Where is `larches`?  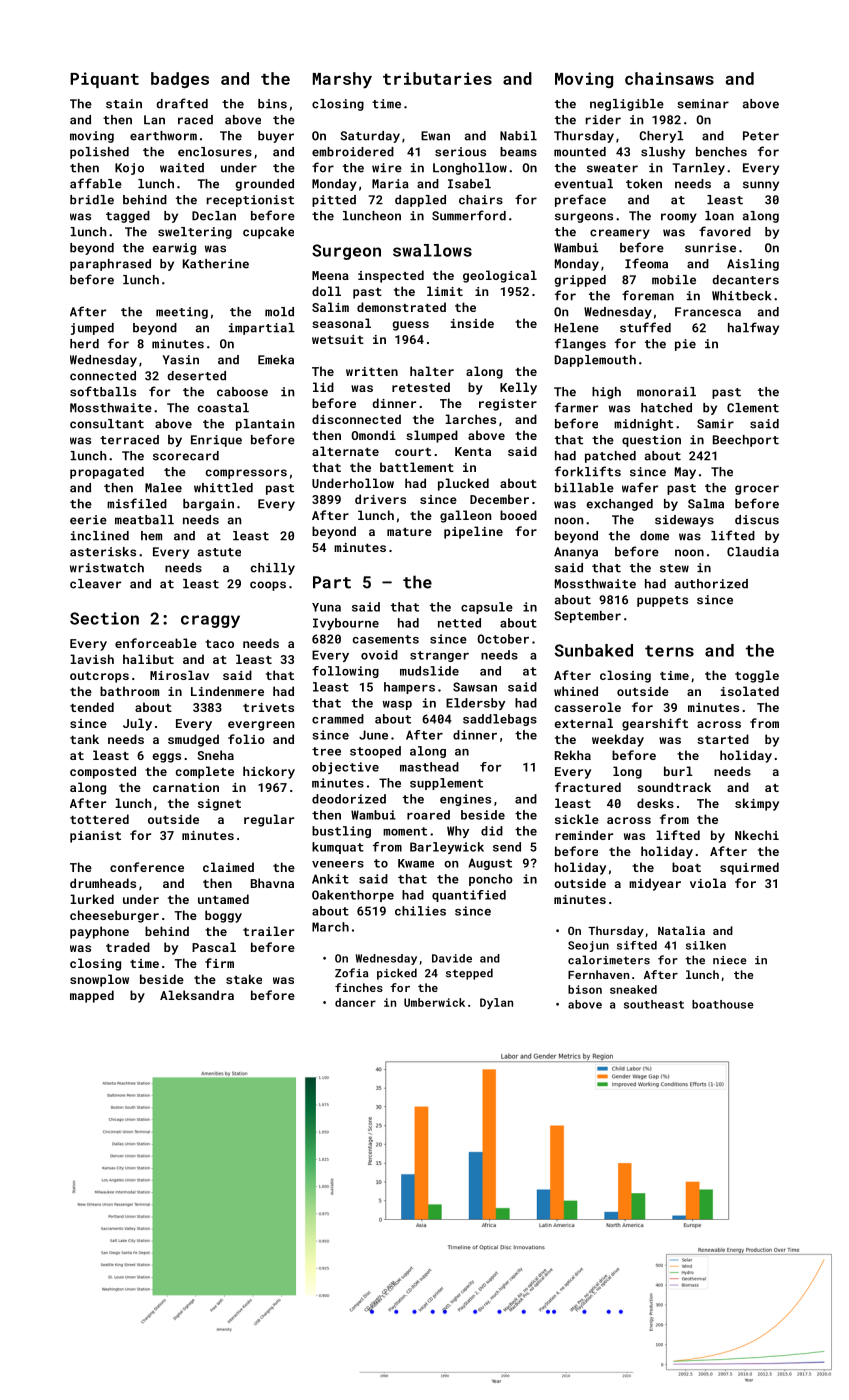 larches is located at coordinates (470, 419).
